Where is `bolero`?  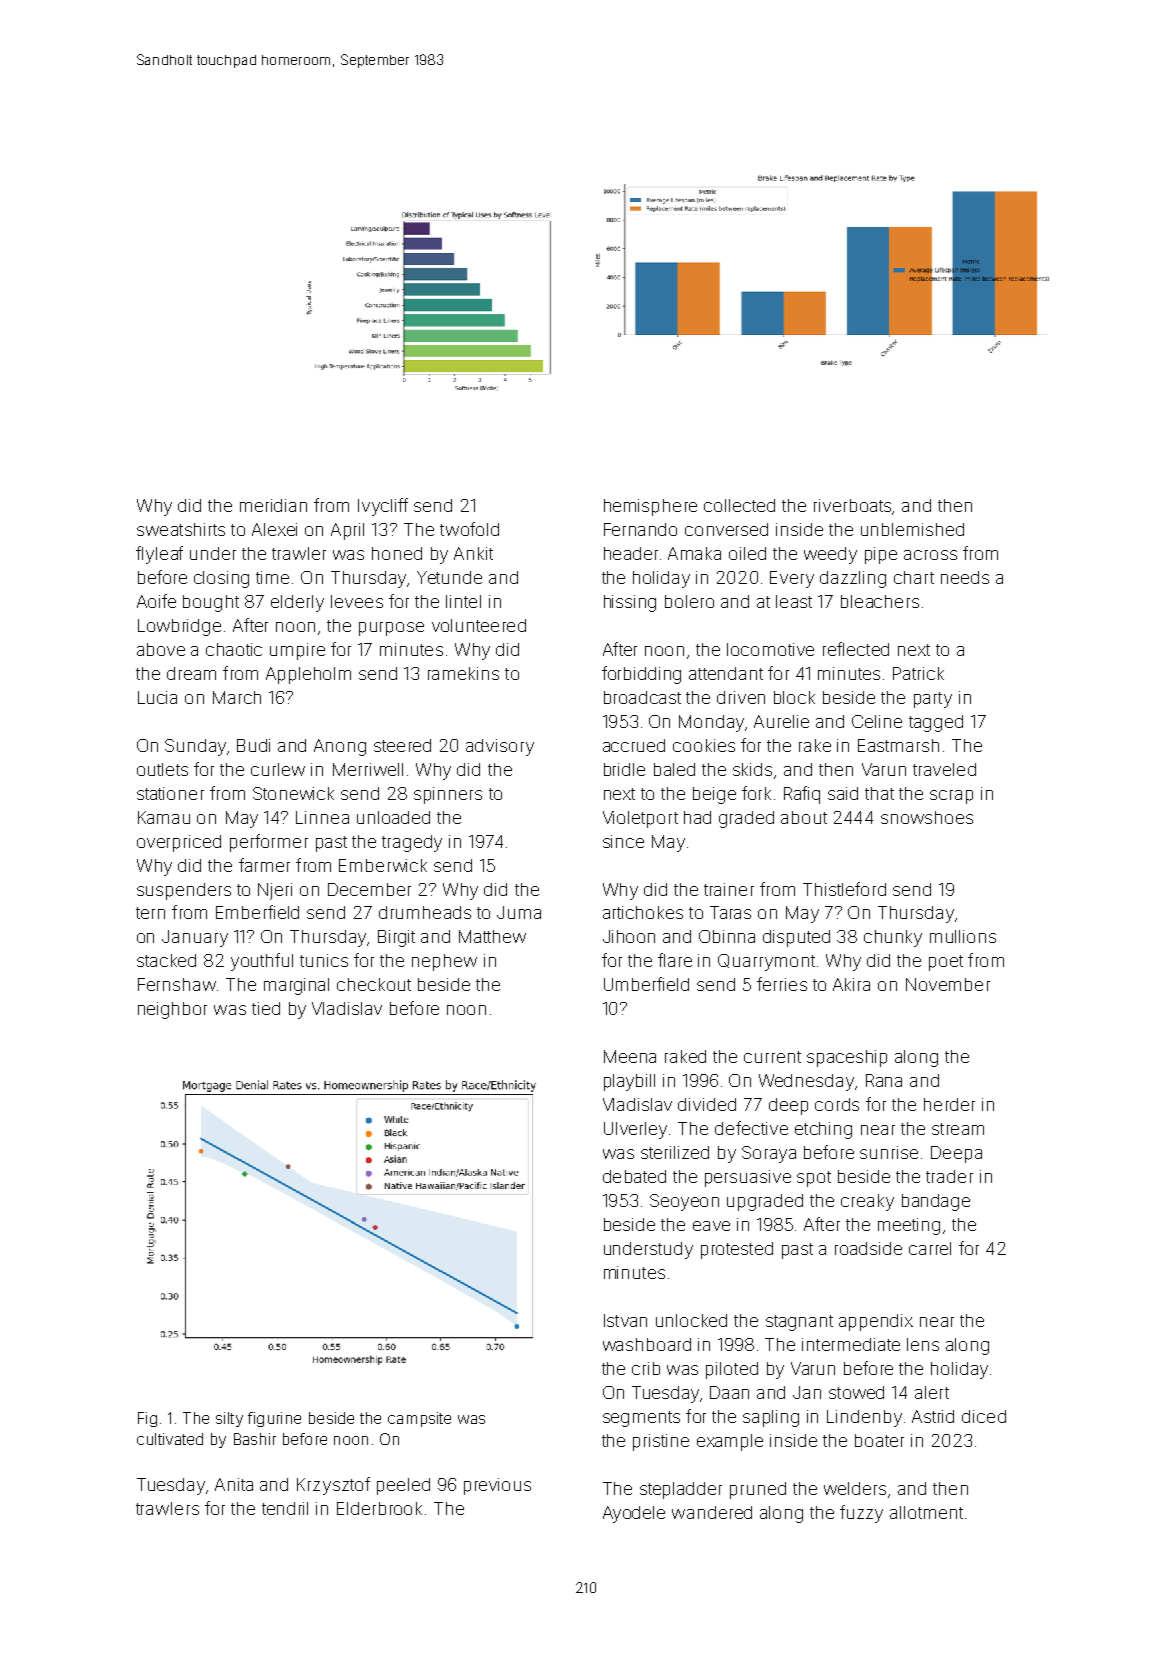
bolero is located at coordinates (689, 601).
